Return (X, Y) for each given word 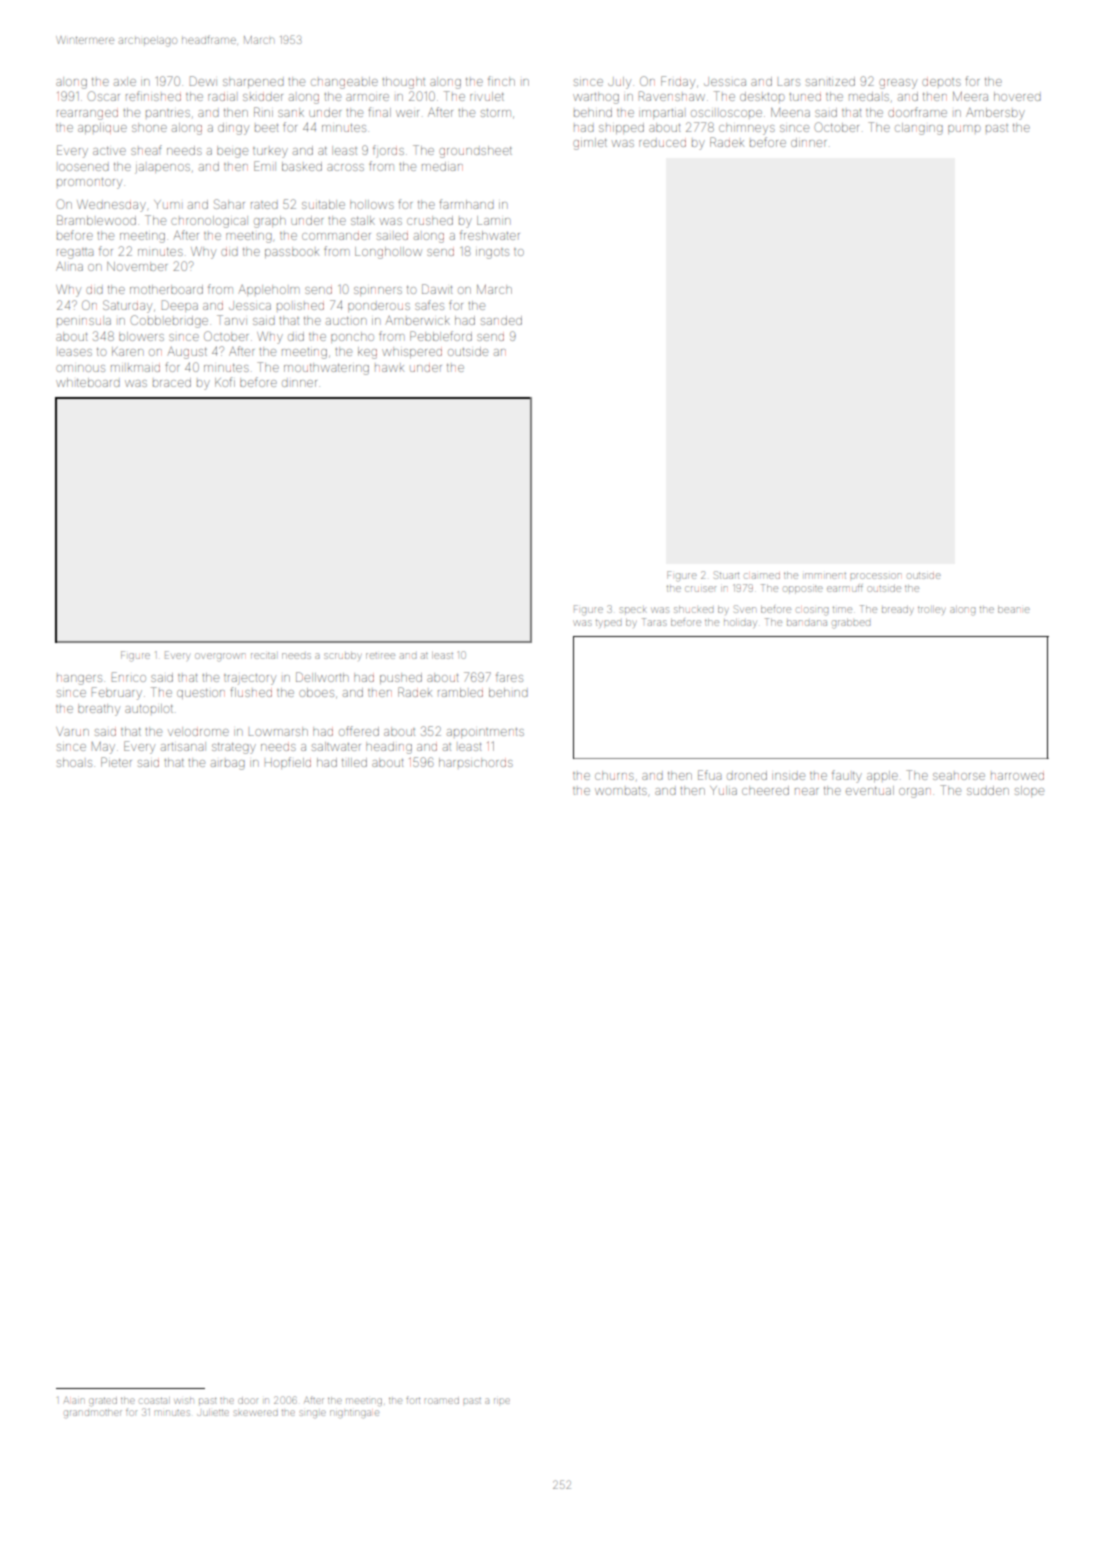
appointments (485, 733)
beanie (1014, 609)
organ (915, 793)
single (313, 1414)
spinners (378, 291)
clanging (919, 129)
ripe (502, 1401)
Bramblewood (96, 220)
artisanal (183, 746)
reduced (662, 143)
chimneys (747, 129)
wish (184, 1401)
